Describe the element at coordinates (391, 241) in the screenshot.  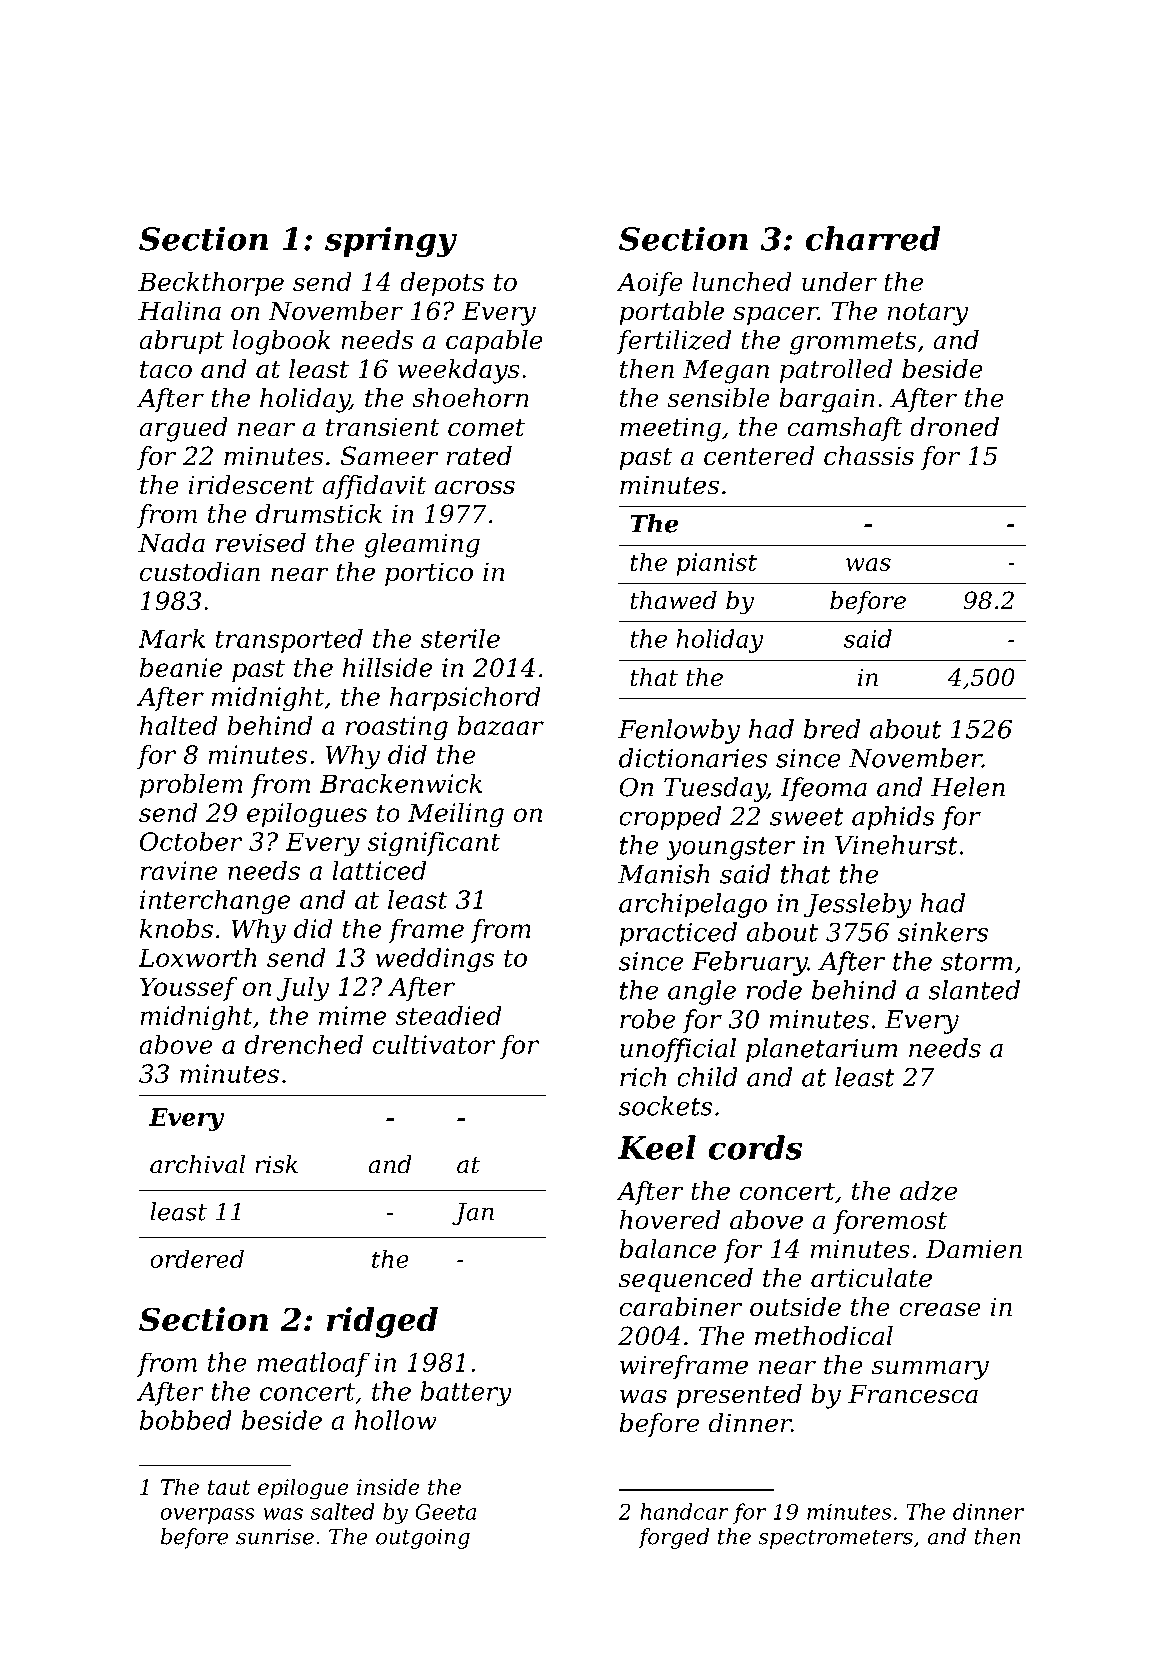
I see `springy` at that location.
